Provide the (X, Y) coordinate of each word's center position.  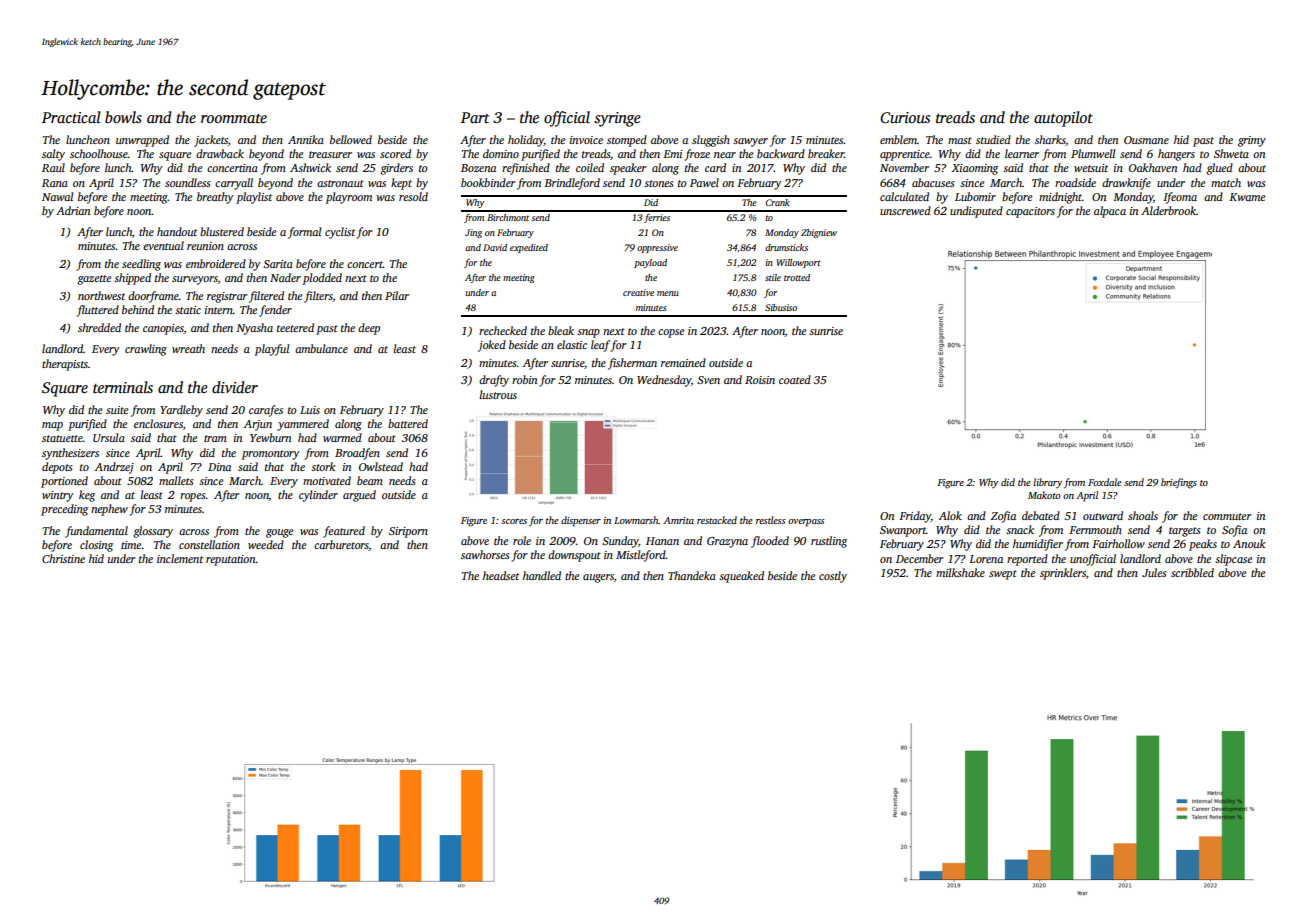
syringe (617, 119)
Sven (708, 380)
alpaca (1110, 212)
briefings (1179, 483)
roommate (234, 118)
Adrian (73, 210)
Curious (905, 118)
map (52, 426)
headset (501, 575)
